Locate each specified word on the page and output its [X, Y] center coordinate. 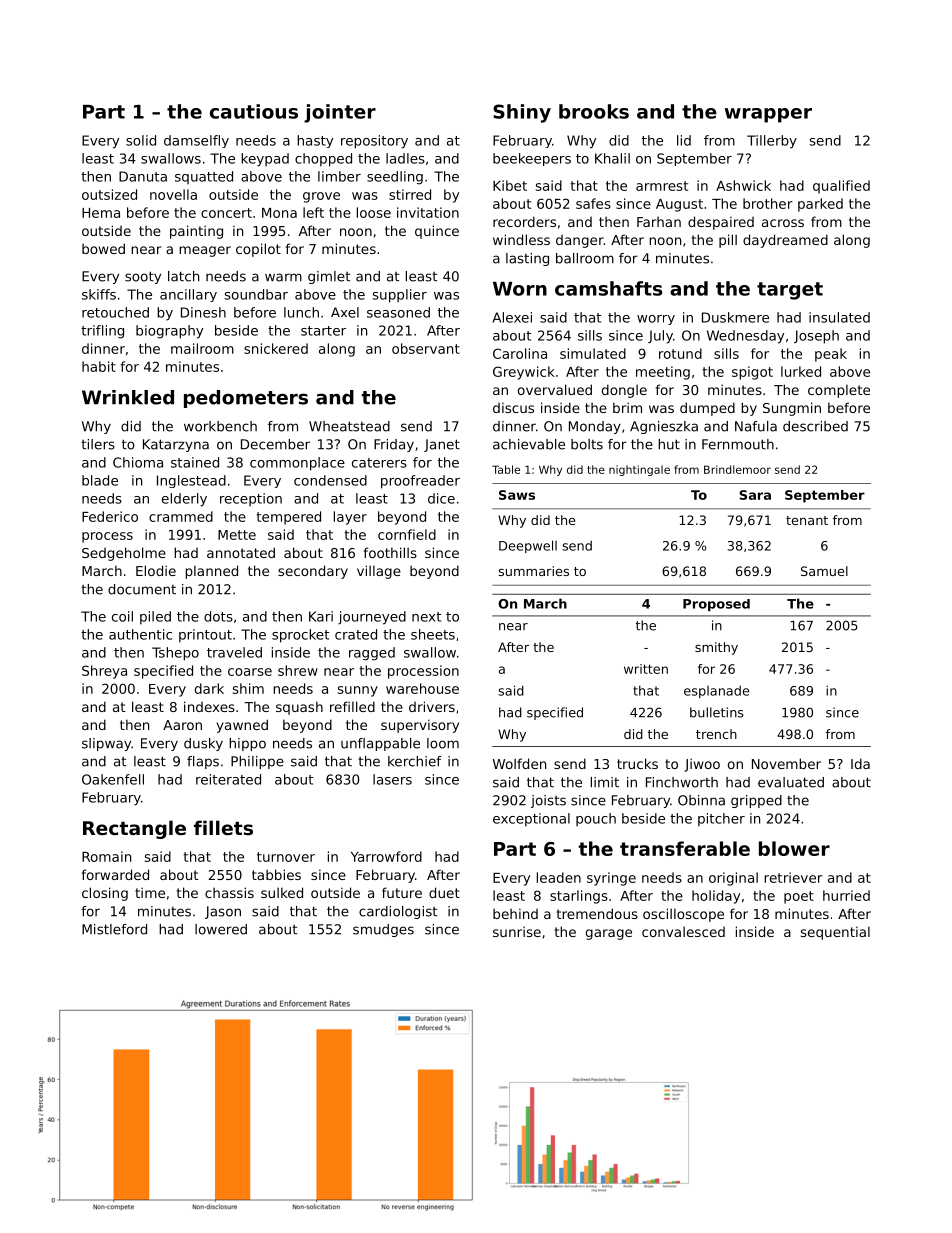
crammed [181, 516]
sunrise [517, 931]
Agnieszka [664, 427]
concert [226, 213]
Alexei [512, 317]
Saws [517, 495]
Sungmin [792, 409]
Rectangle [134, 829]
